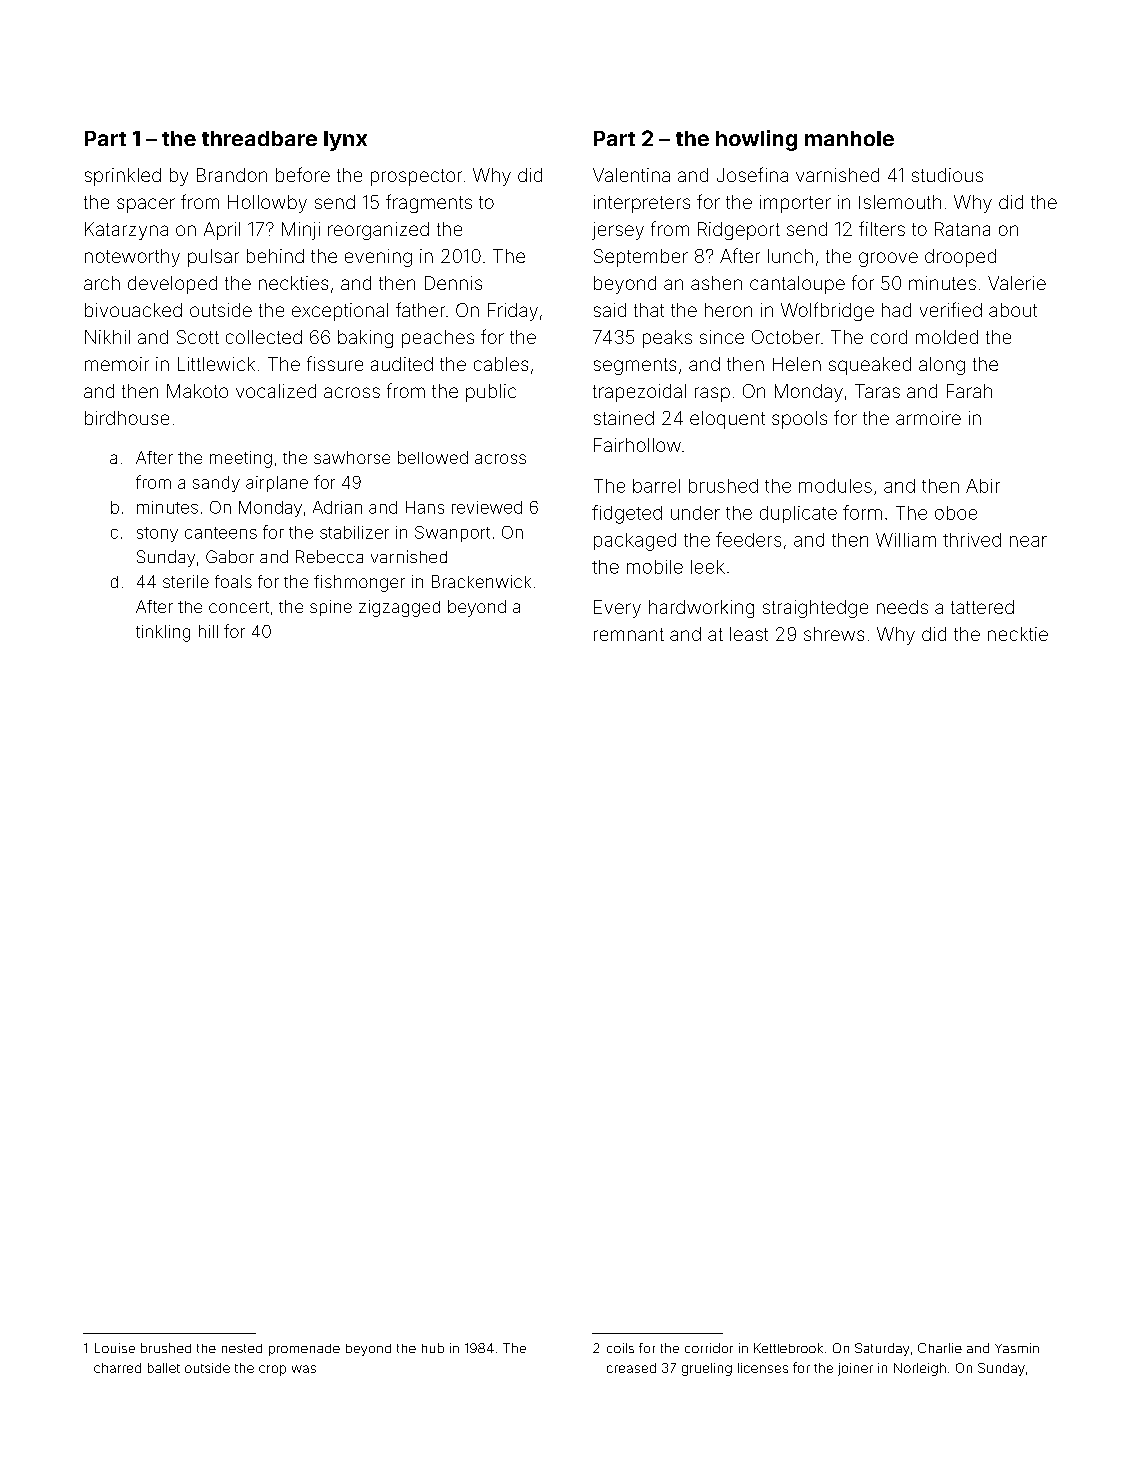 The image size is (1143, 1479). I want to click on remnant, so click(629, 634).
